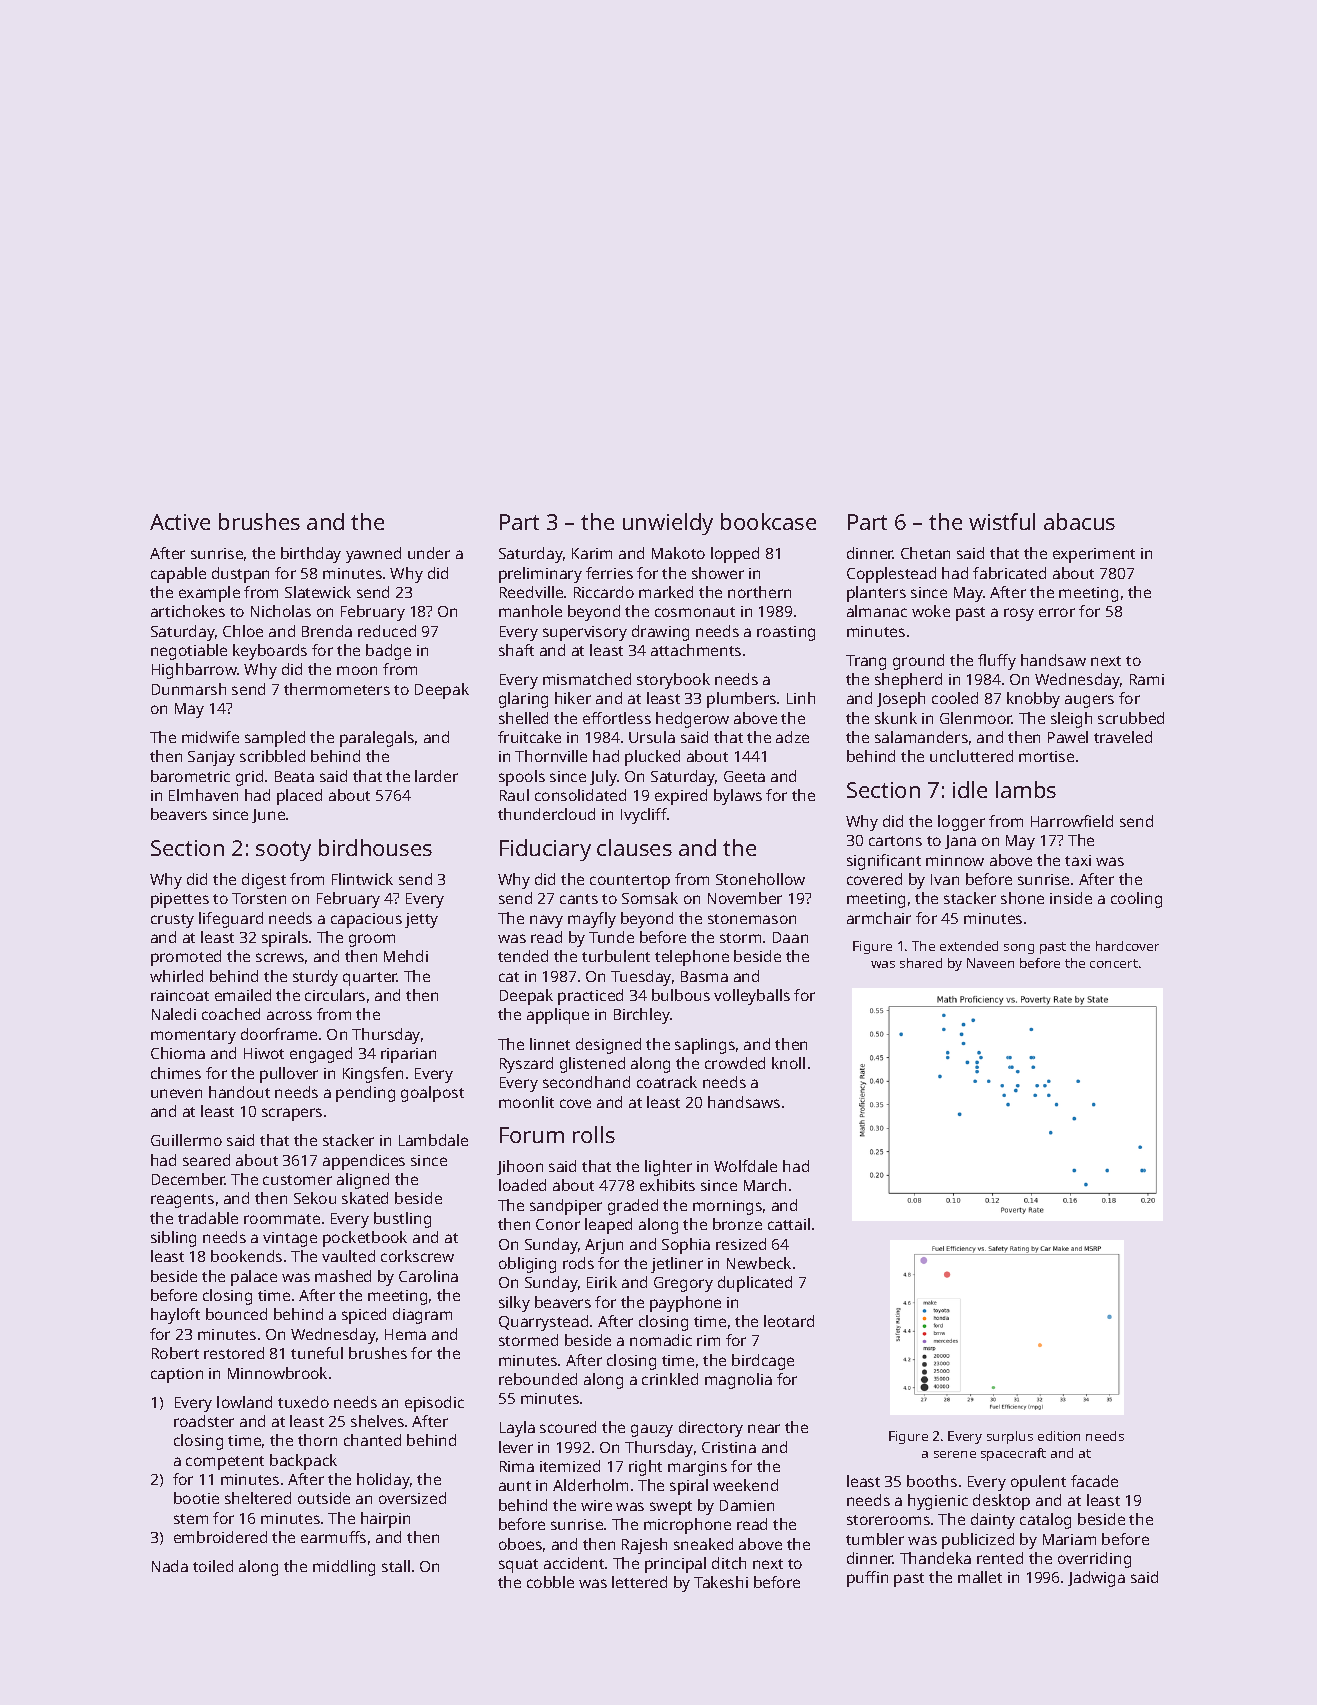 The height and width of the screenshot is (1705, 1317). I want to click on linnet, so click(550, 1044).
